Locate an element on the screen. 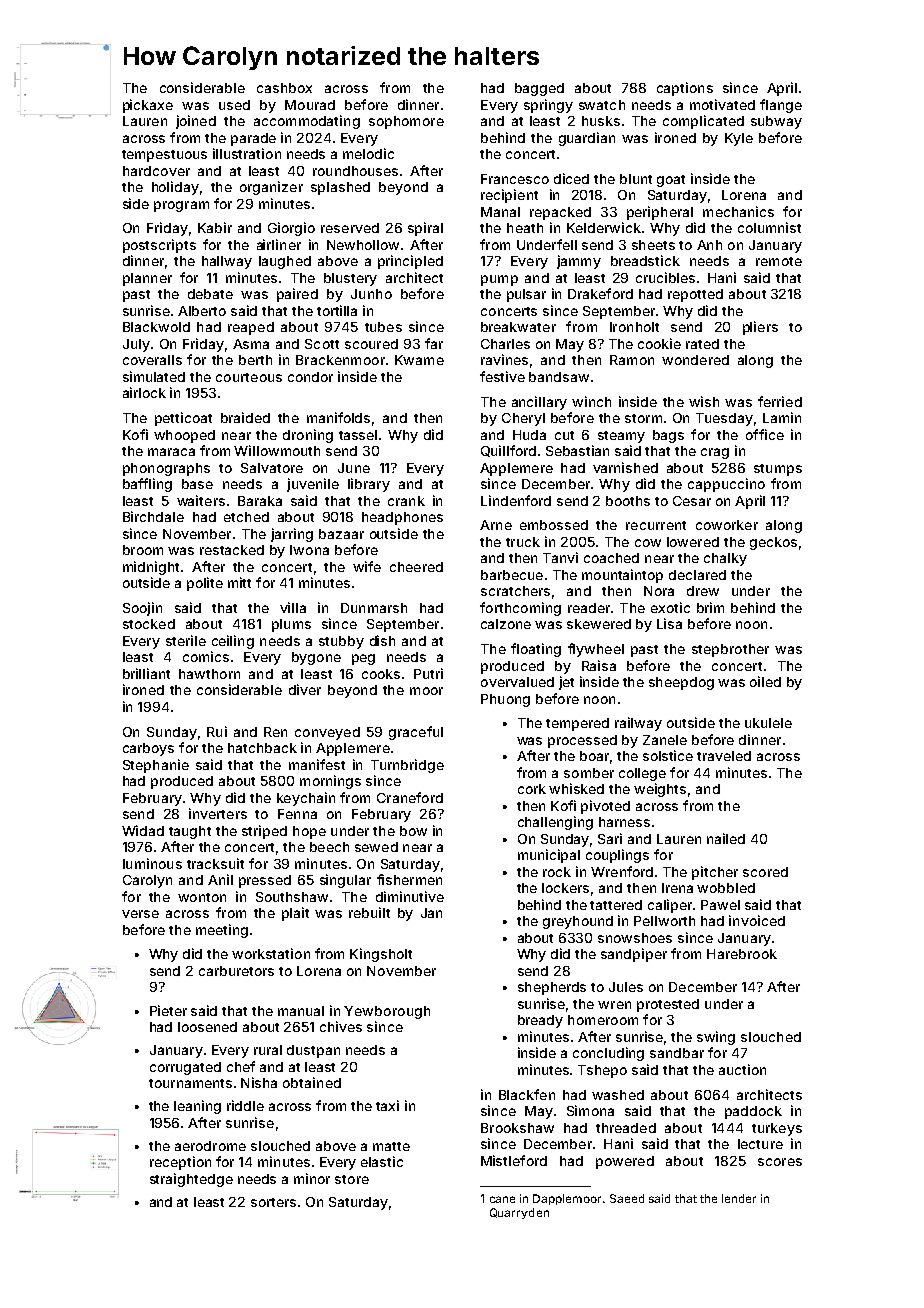  Pellworth is located at coordinates (664, 921).
